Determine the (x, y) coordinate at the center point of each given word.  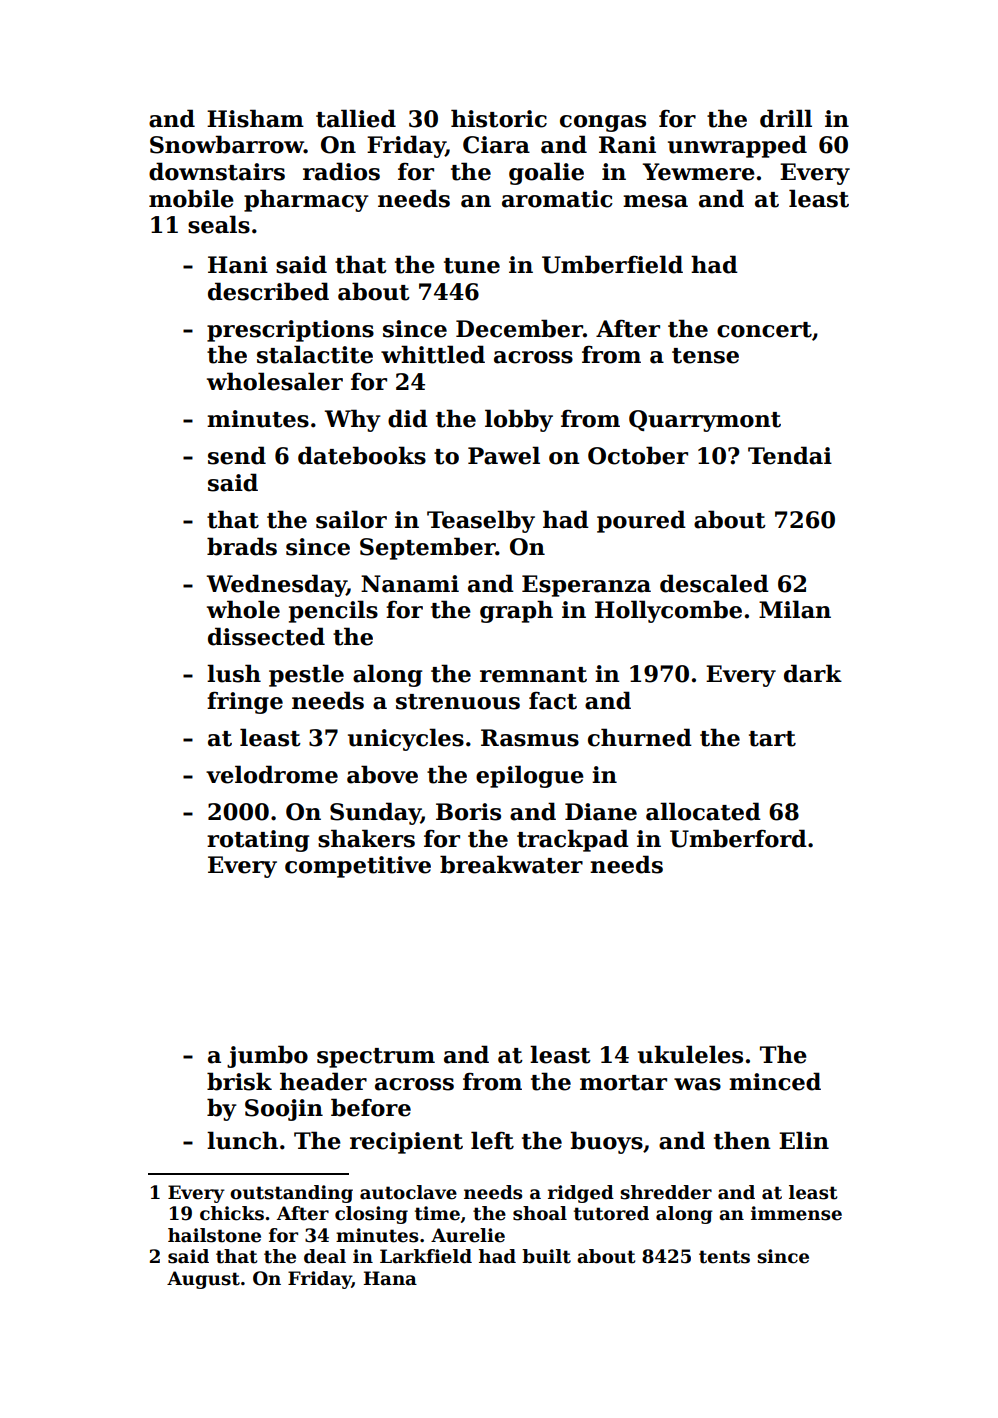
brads (242, 546)
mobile (191, 198)
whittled (433, 354)
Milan (795, 609)
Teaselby (481, 521)
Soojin (284, 1110)
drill (786, 118)
